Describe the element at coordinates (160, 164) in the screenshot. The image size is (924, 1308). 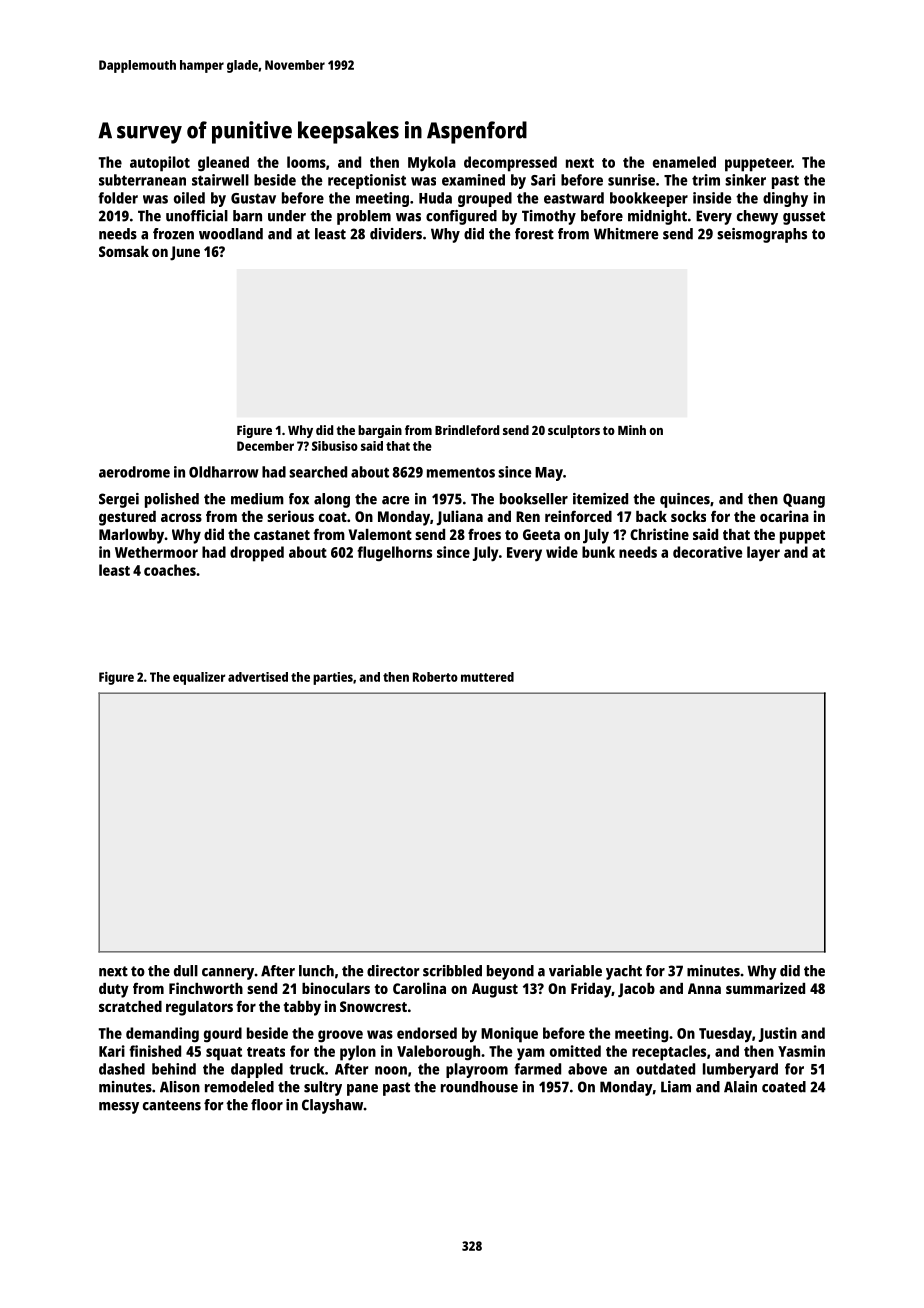
I see `autopilot` at that location.
